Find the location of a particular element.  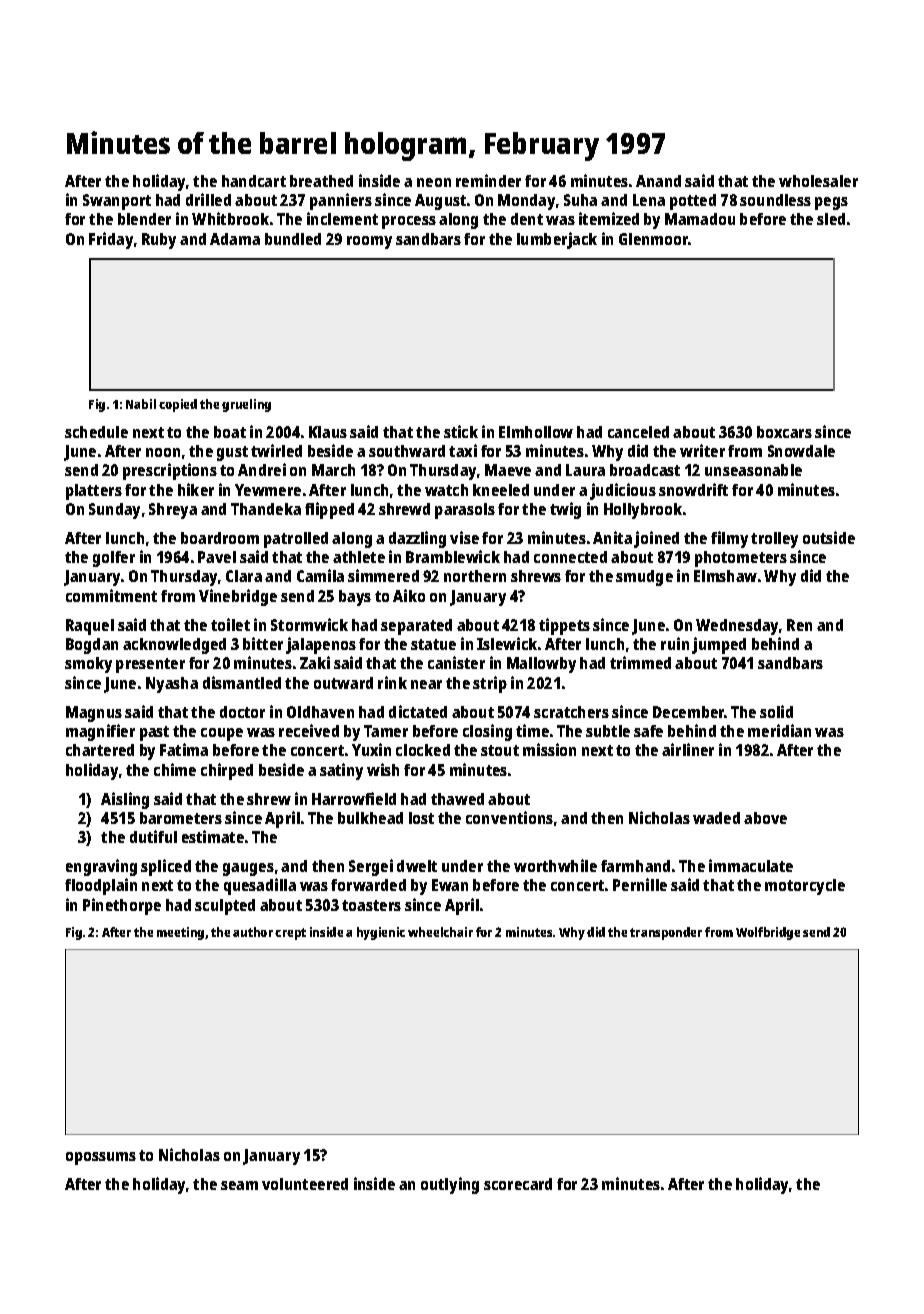

scorecard is located at coordinates (518, 1184).
